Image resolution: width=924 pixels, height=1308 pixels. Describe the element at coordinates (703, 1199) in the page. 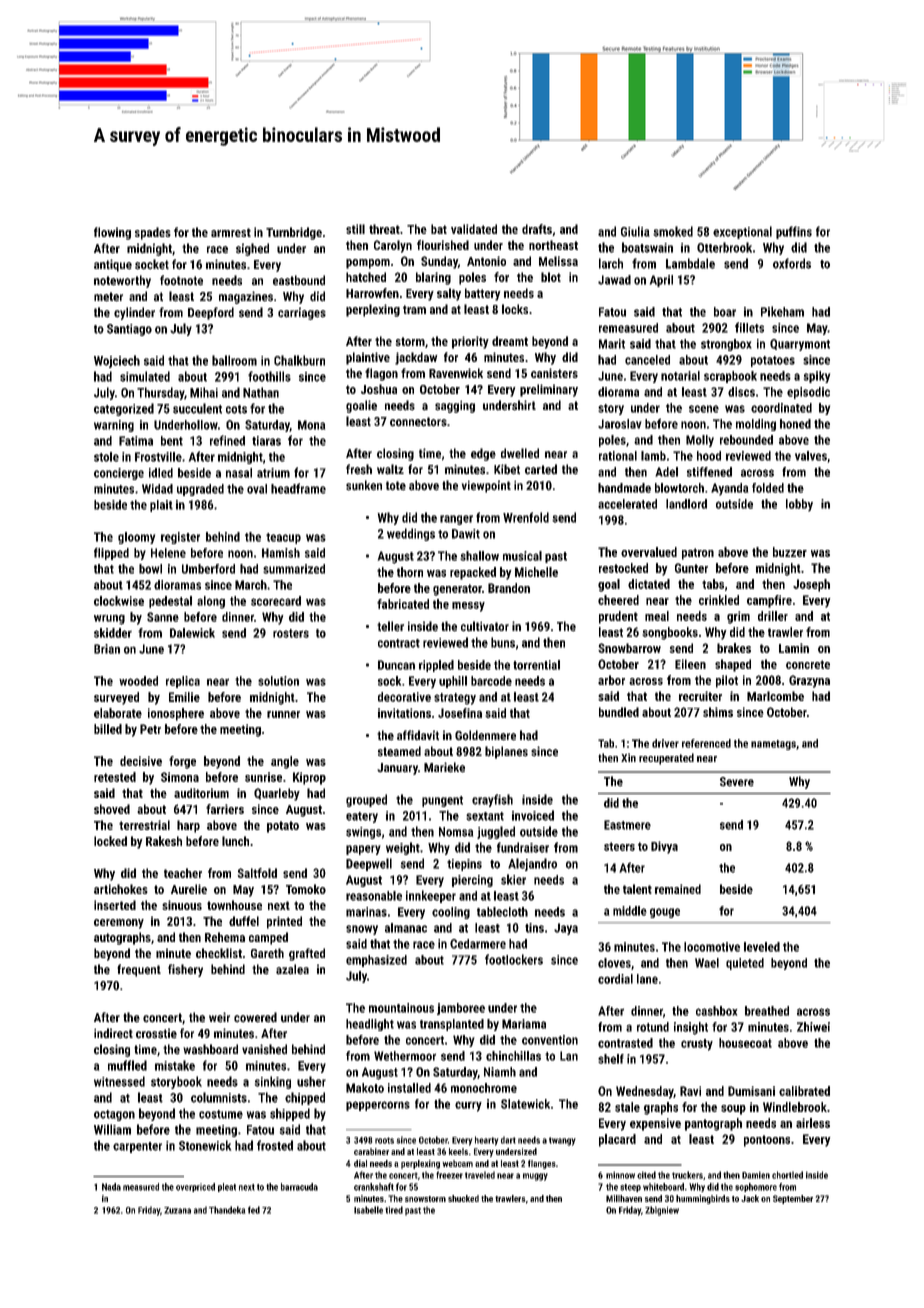

I see `hummingbirds` at that location.
